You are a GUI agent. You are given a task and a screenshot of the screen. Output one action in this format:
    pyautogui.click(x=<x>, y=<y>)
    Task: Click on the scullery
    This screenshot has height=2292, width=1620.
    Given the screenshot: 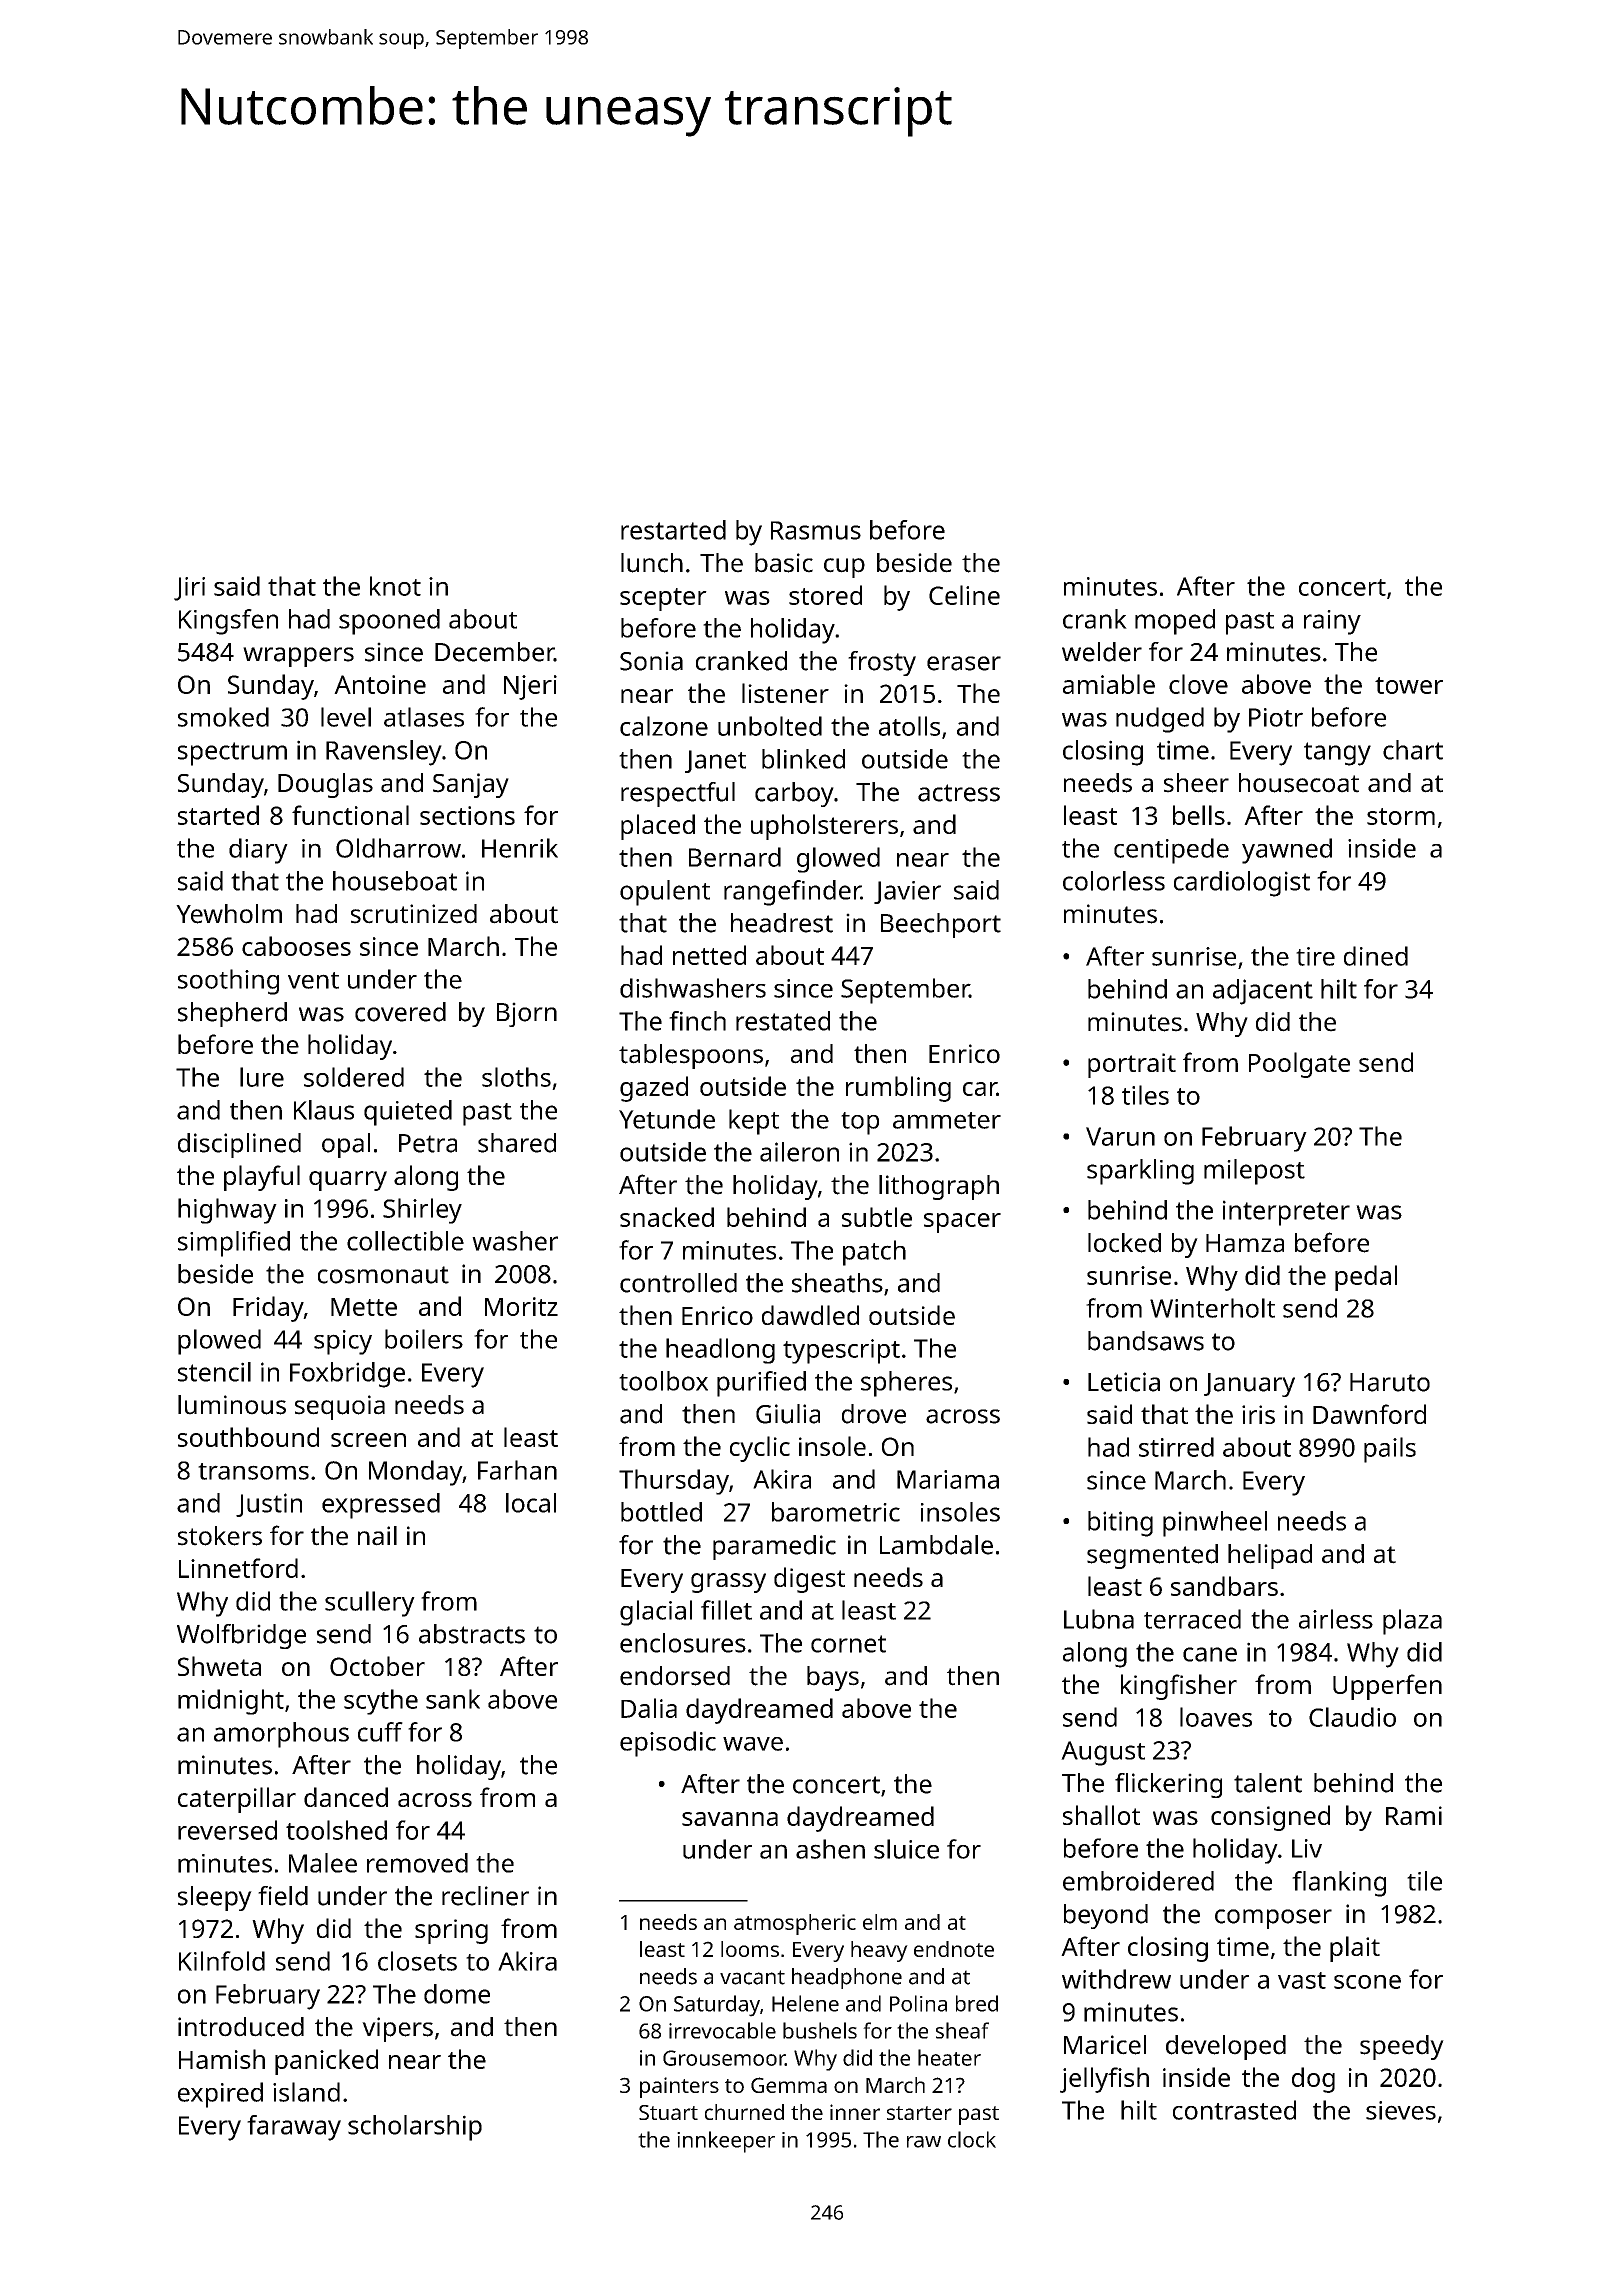 What is the action you would take?
    pyautogui.click(x=370, y=1604)
